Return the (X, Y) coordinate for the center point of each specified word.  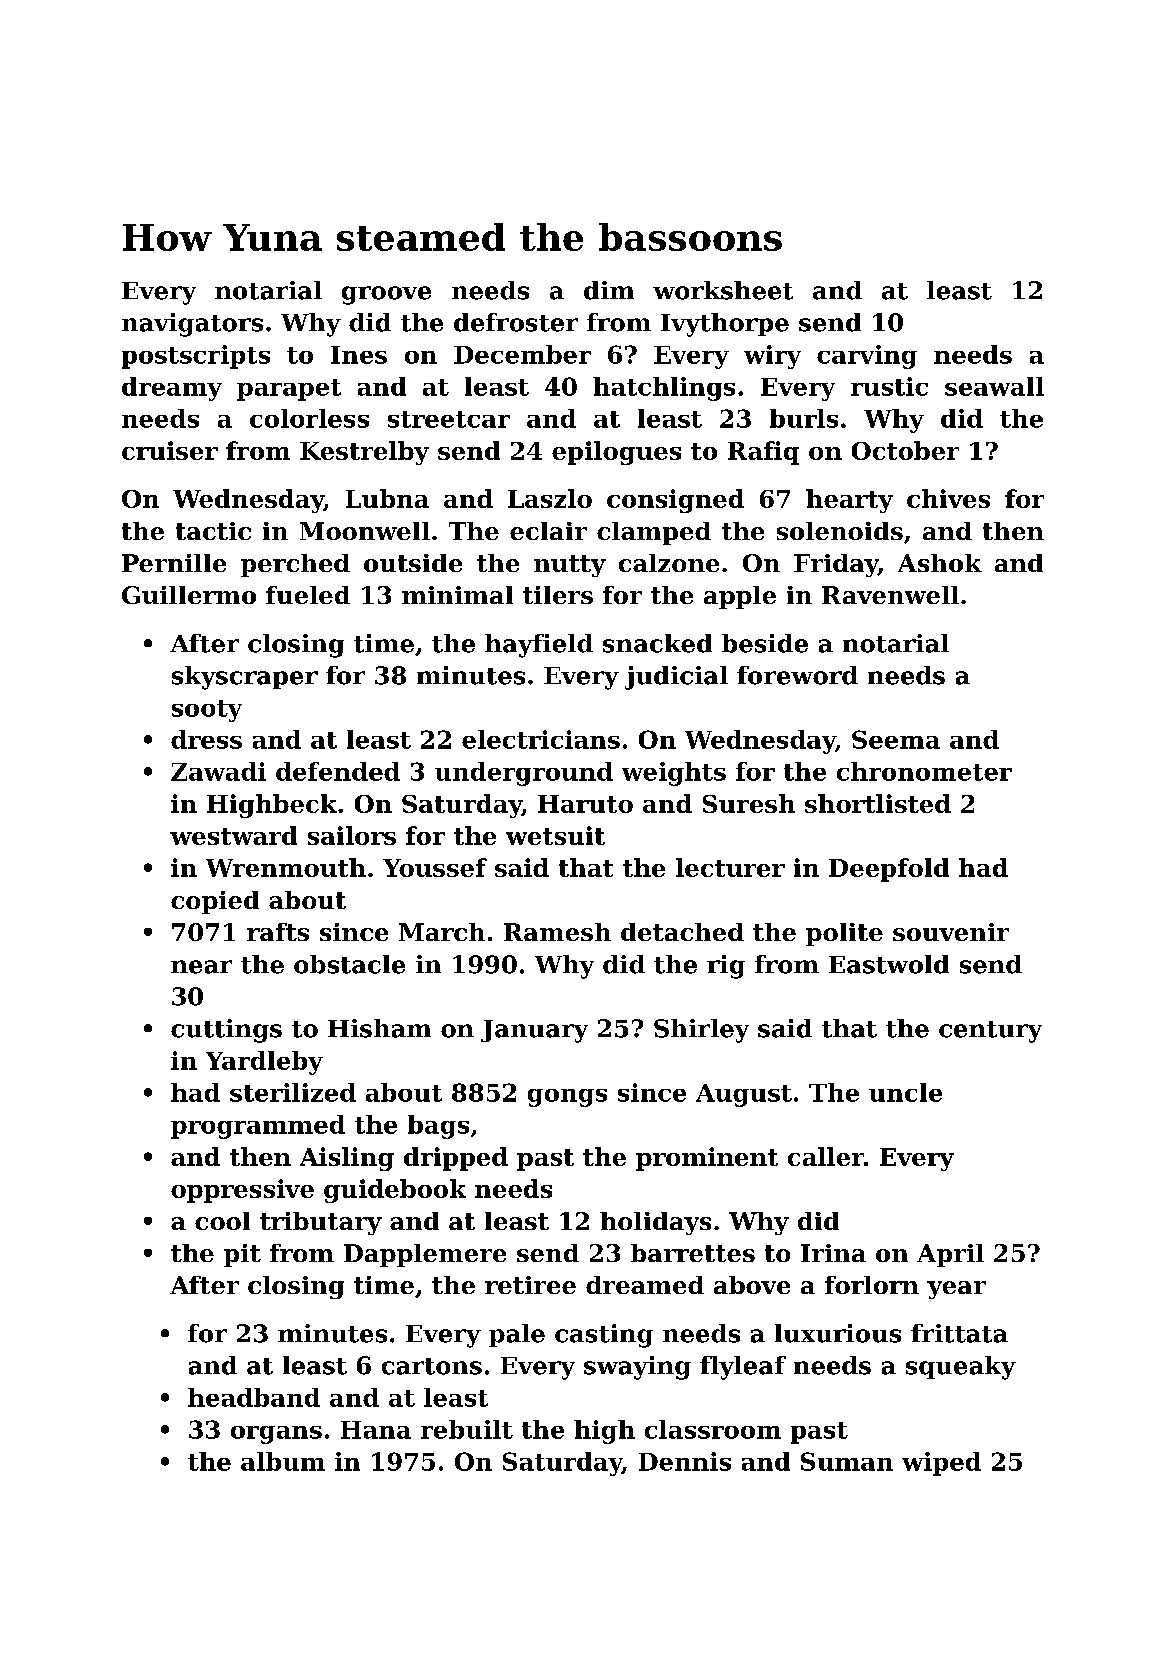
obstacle (349, 964)
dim (609, 290)
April (950, 1255)
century (990, 1032)
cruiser (170, 450)
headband (254, 1397)
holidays (655, 1223)
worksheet (723, 290)
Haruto (585, 804)
